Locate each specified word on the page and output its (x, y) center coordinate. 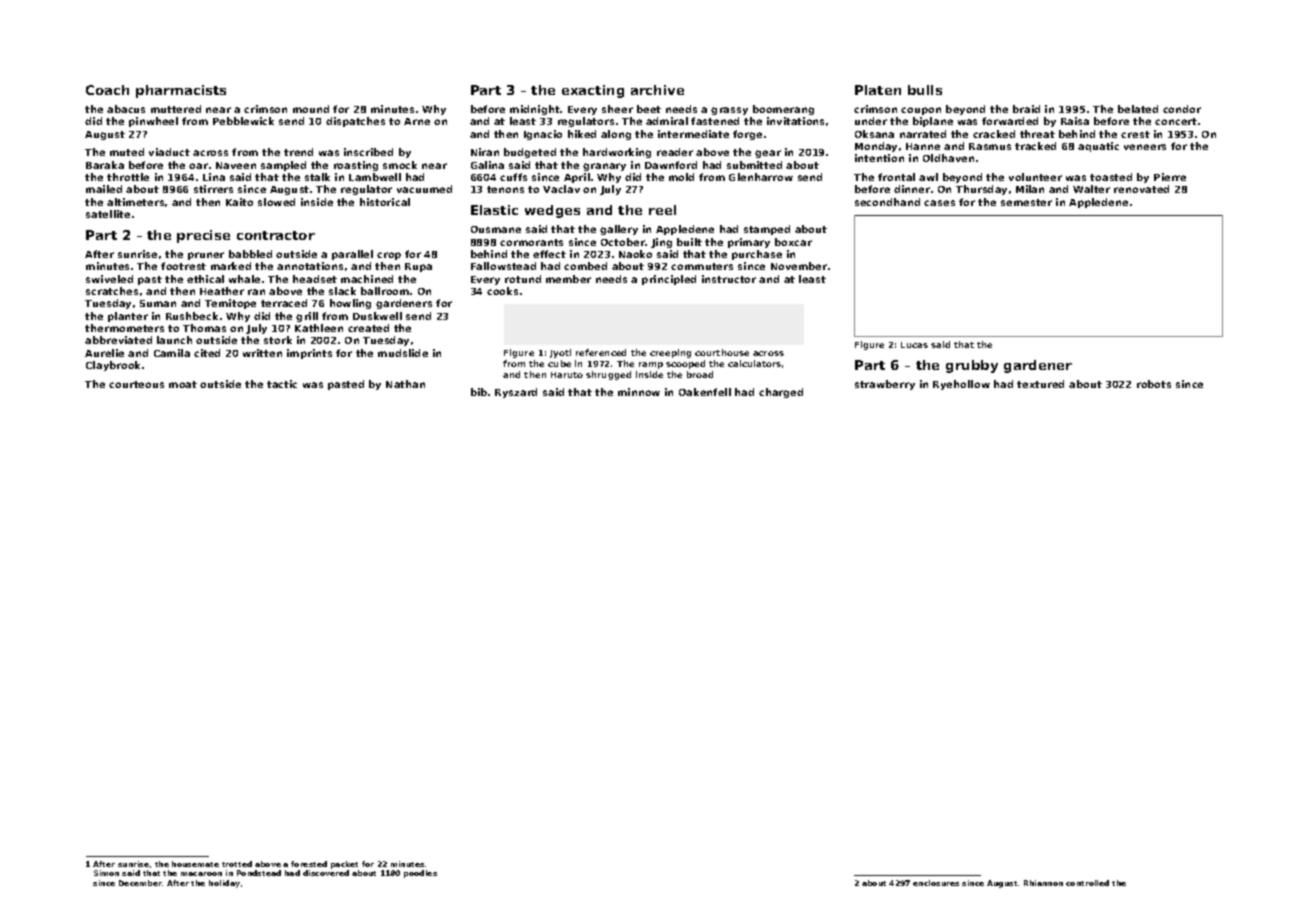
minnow (639, 392)
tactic (282, 384)
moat (183, 384)
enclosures (936, 883)
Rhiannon (1043, 883)
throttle (128, 177)
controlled (1087, 883)
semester (1026, 202)
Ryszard (516, 393)
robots (1154, 384)
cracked (994, 134)
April (577, 178)
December (140, 883)
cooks (502, 291)
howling (350, 304)
